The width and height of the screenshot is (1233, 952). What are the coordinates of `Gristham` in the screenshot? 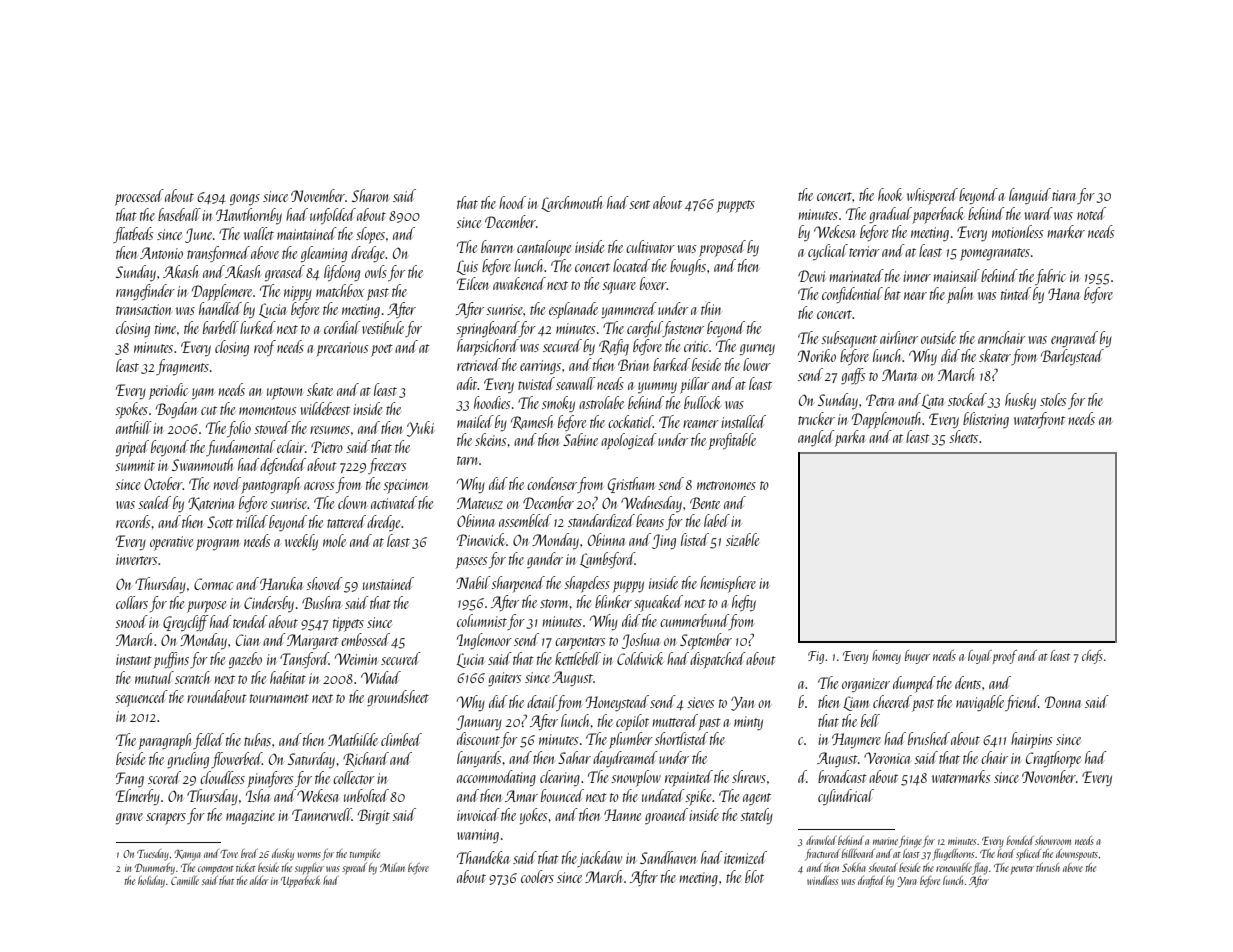 It's located at (631, 485).
